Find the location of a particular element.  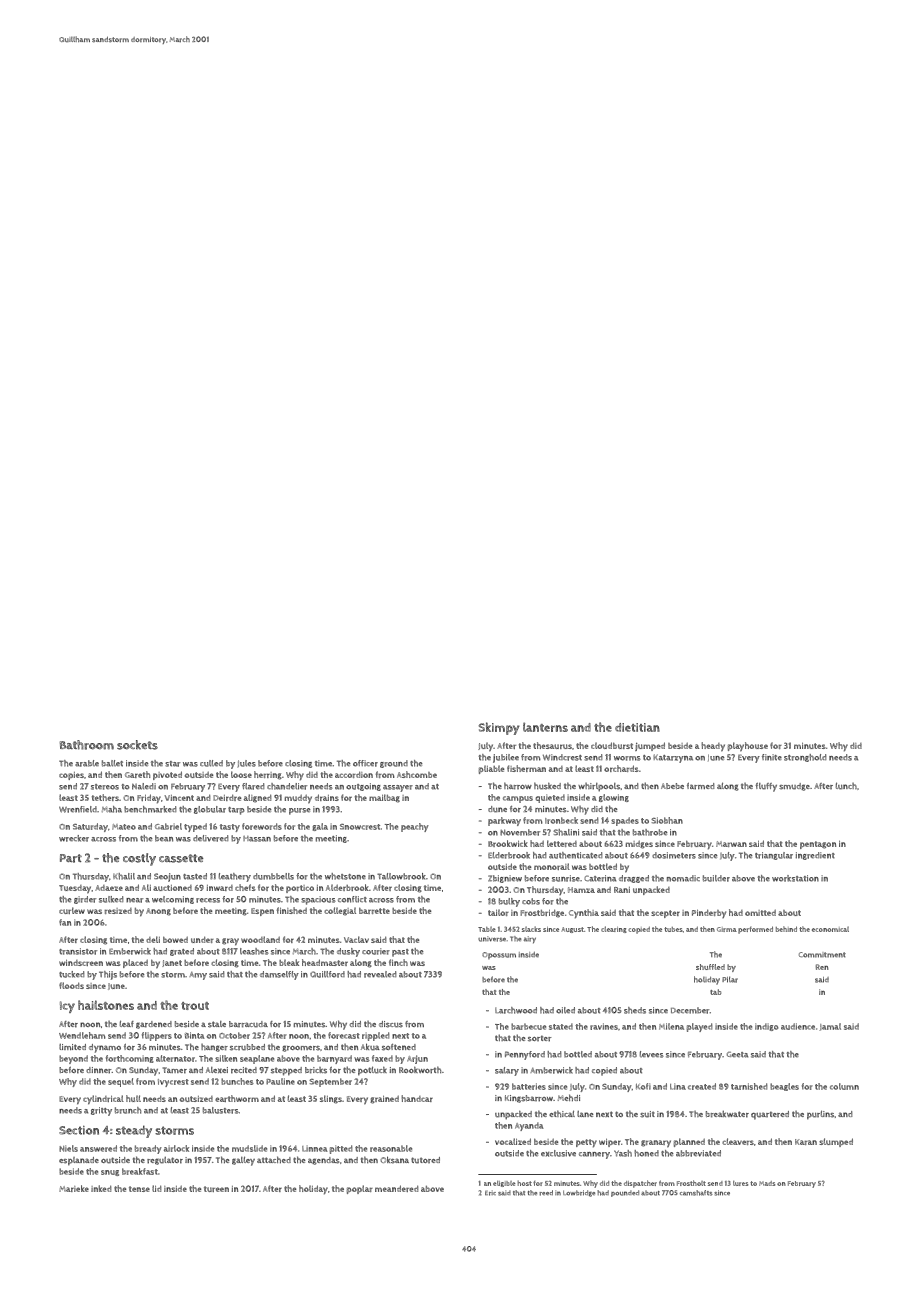

worms is located at coordinates (627, 758).
